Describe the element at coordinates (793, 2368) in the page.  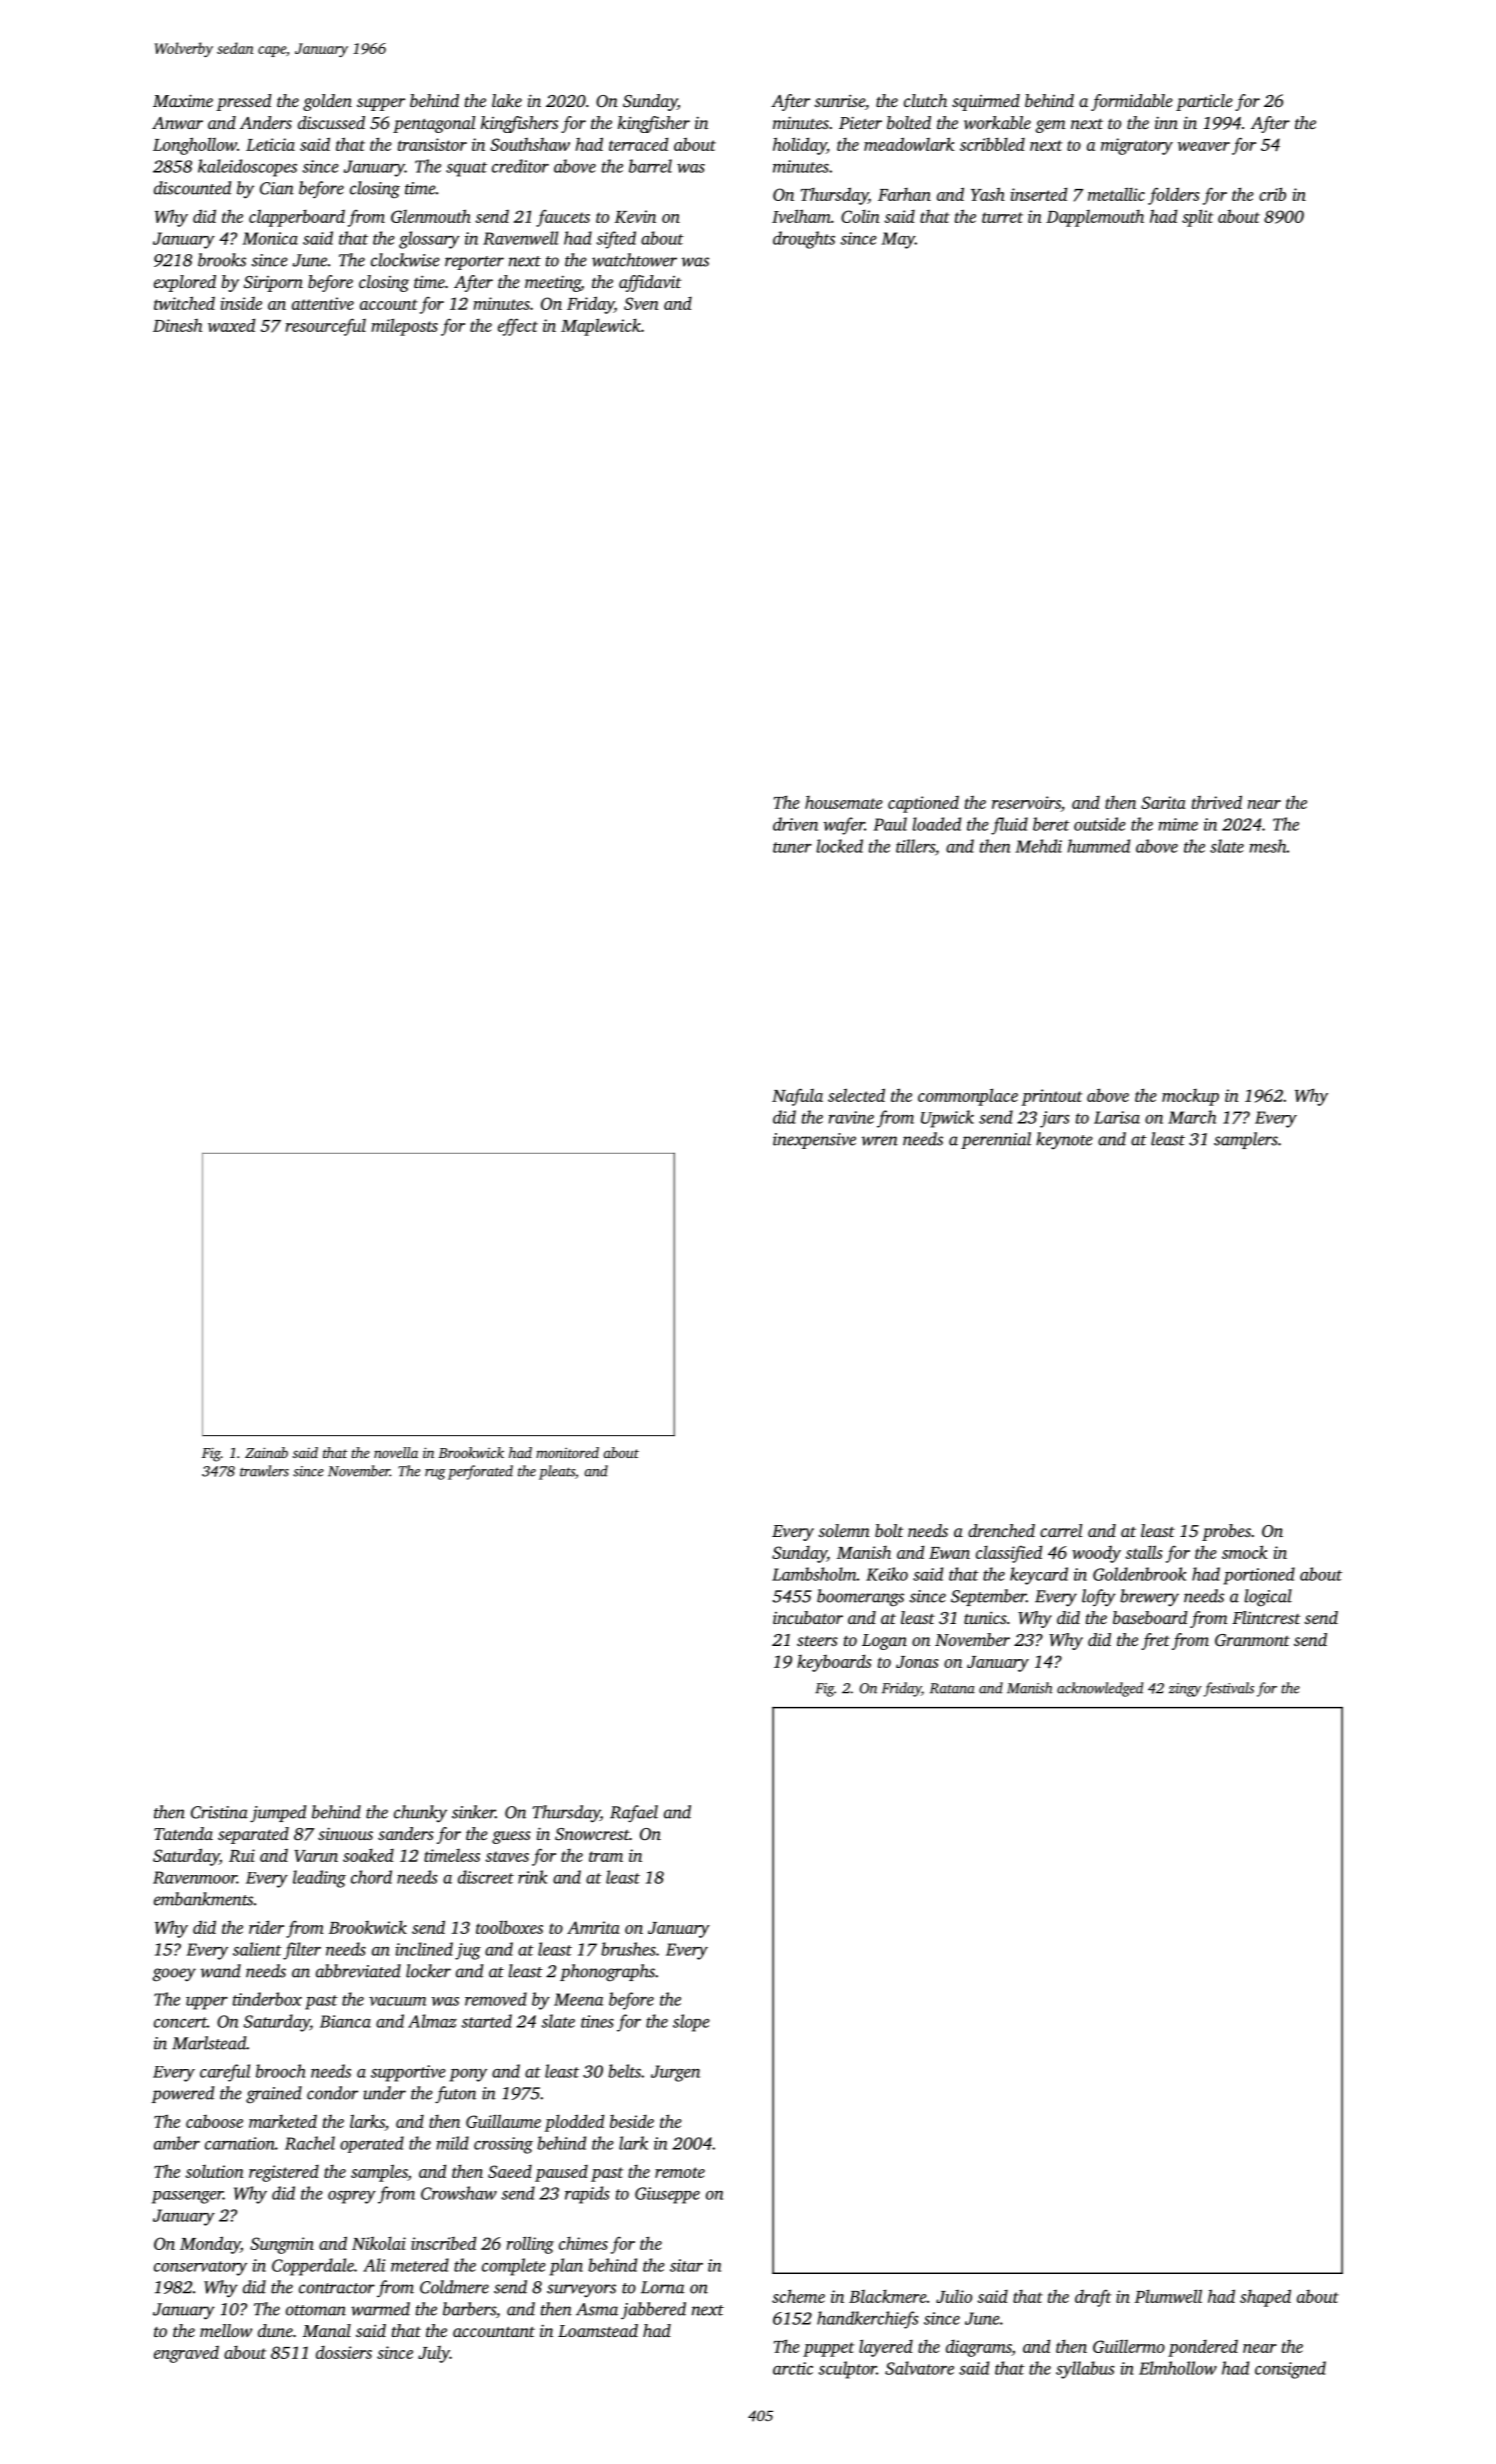
I see `arctic` at that location.
